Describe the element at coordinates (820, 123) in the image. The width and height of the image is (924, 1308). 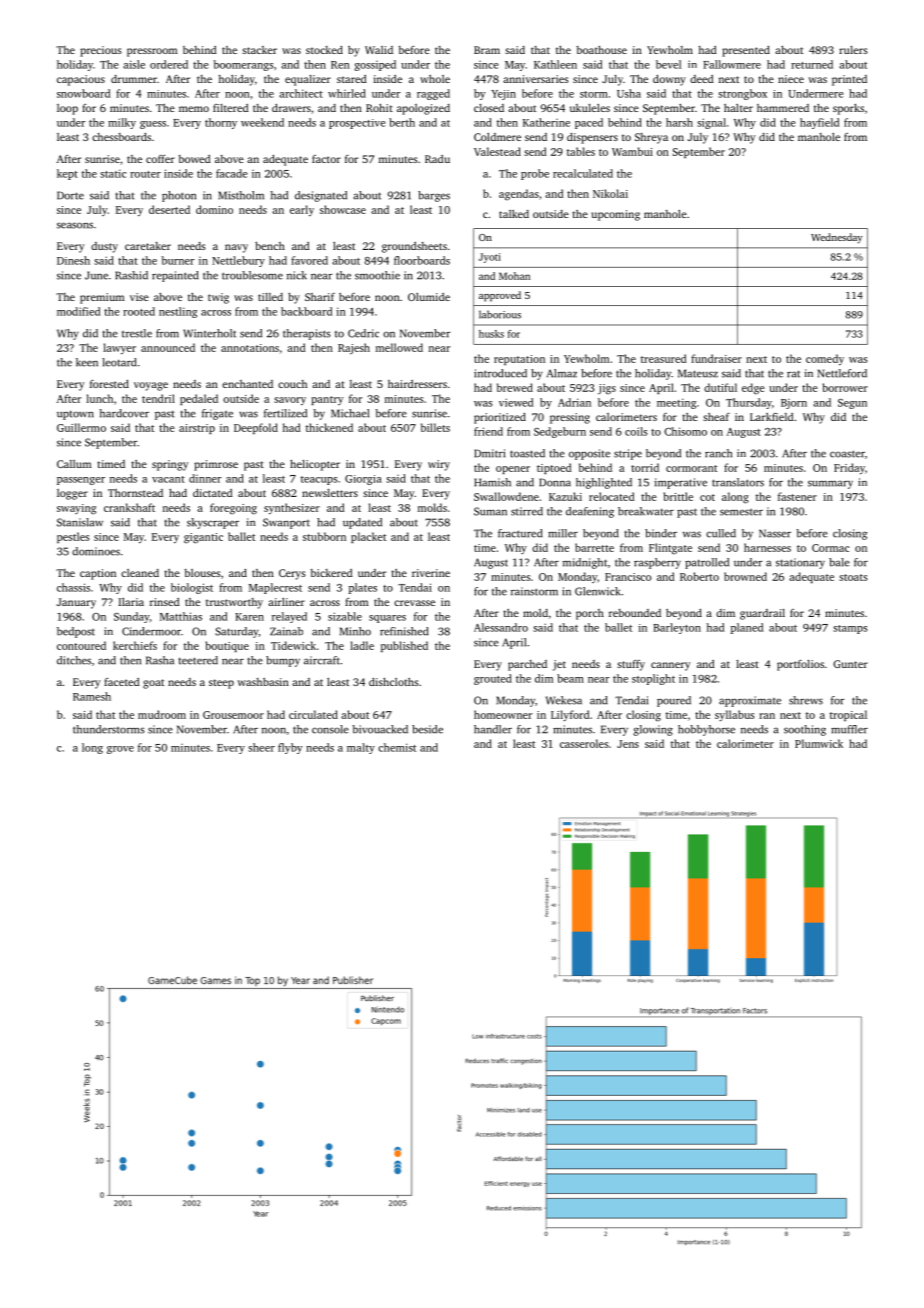
I see `hayfield` at that location.
